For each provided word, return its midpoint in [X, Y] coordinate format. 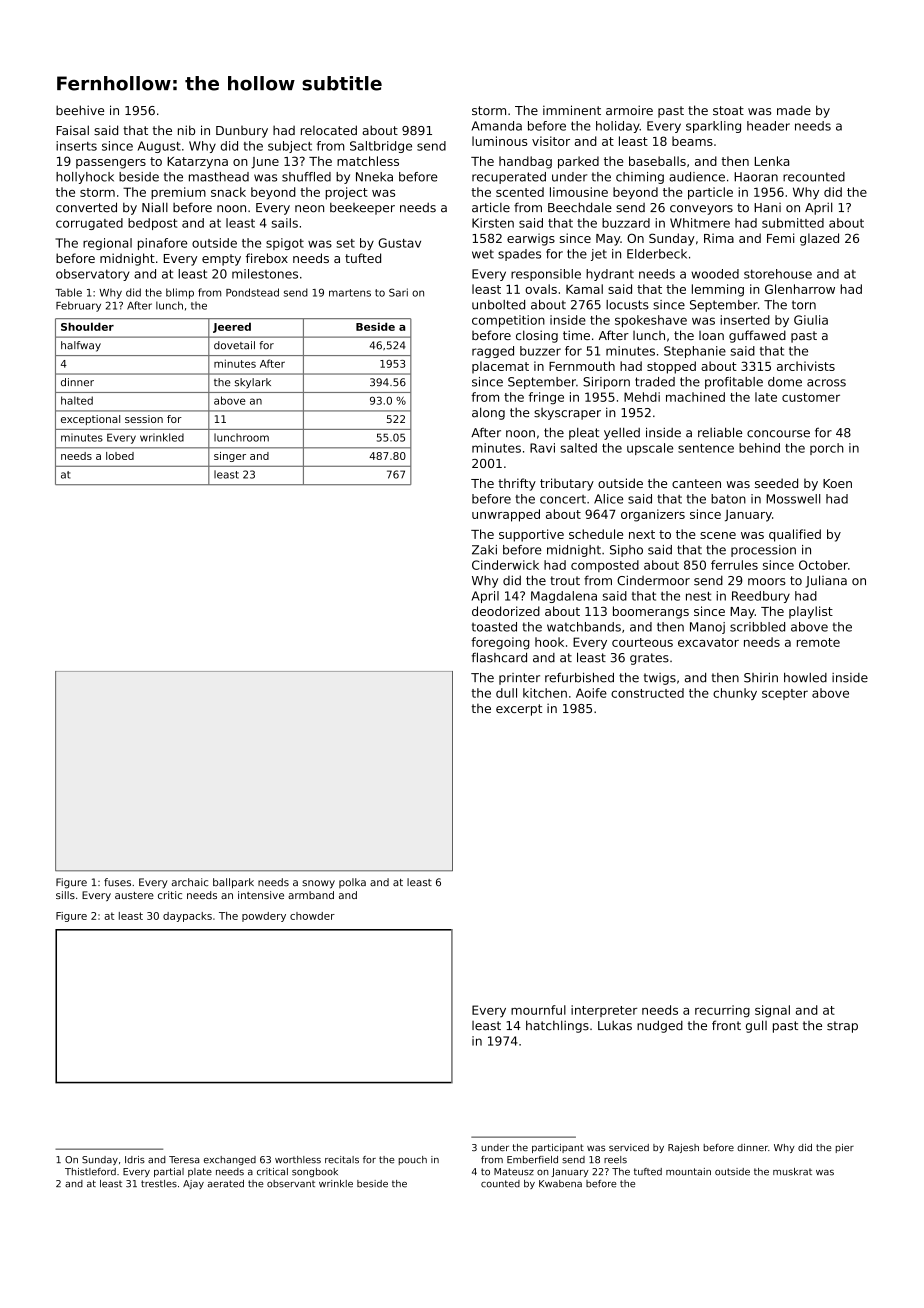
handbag [525, 162]
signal [772, 1011]
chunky [735, 694]
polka [352, 883]
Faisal [72, 130]
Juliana [826, 581]
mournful [538, 1010]
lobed [120, 456]
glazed [819, 239]
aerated [226, 1184]
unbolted [498, 305]
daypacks [187, 917]
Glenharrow [800, 289]
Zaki [484, 550]
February [78, 306]
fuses [117, 882]
